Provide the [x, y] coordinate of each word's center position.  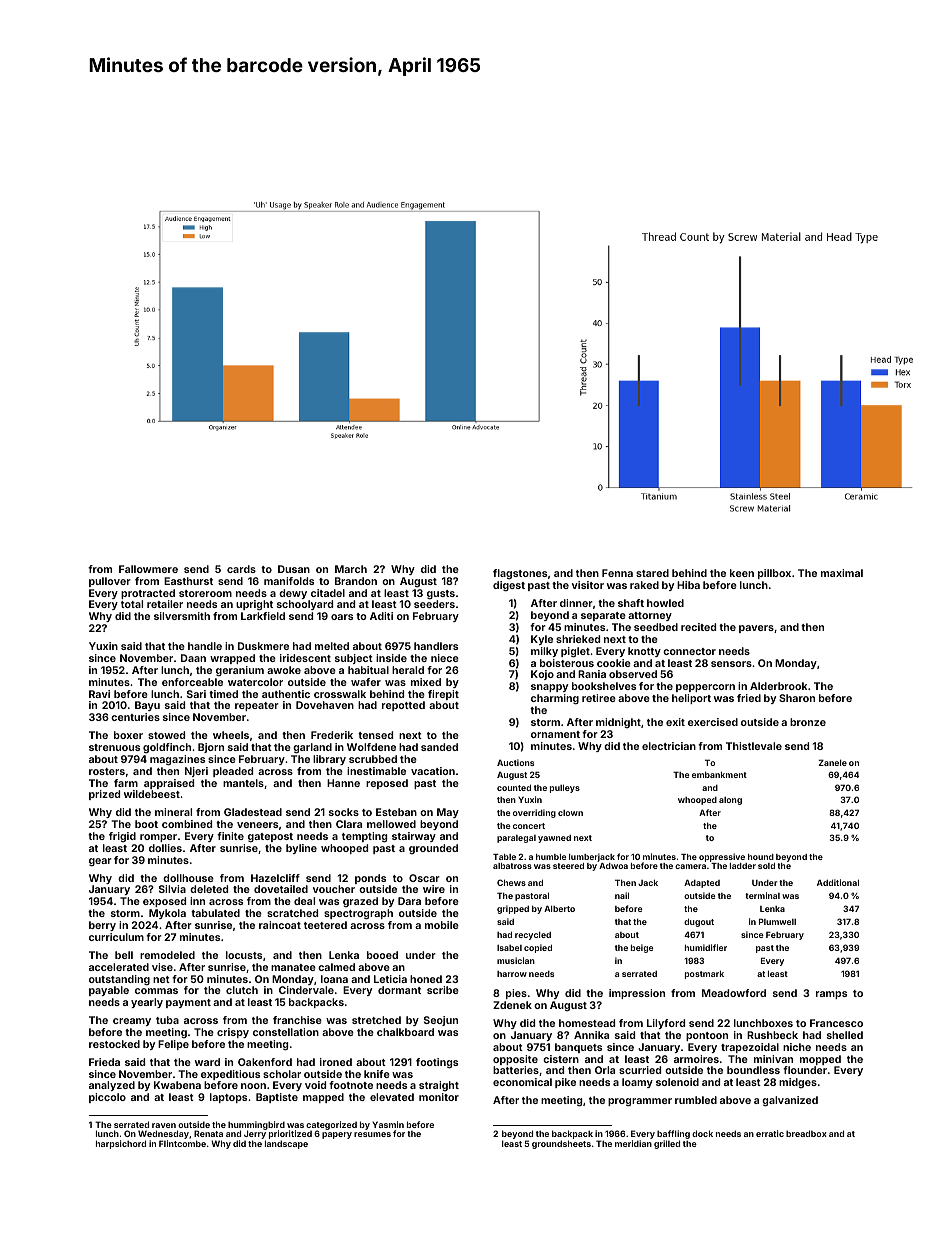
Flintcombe [182, 1143]
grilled [667, 1144]
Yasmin [388, 1124]
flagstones [520, 574]
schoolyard [305, 605]
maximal [842, 573]
